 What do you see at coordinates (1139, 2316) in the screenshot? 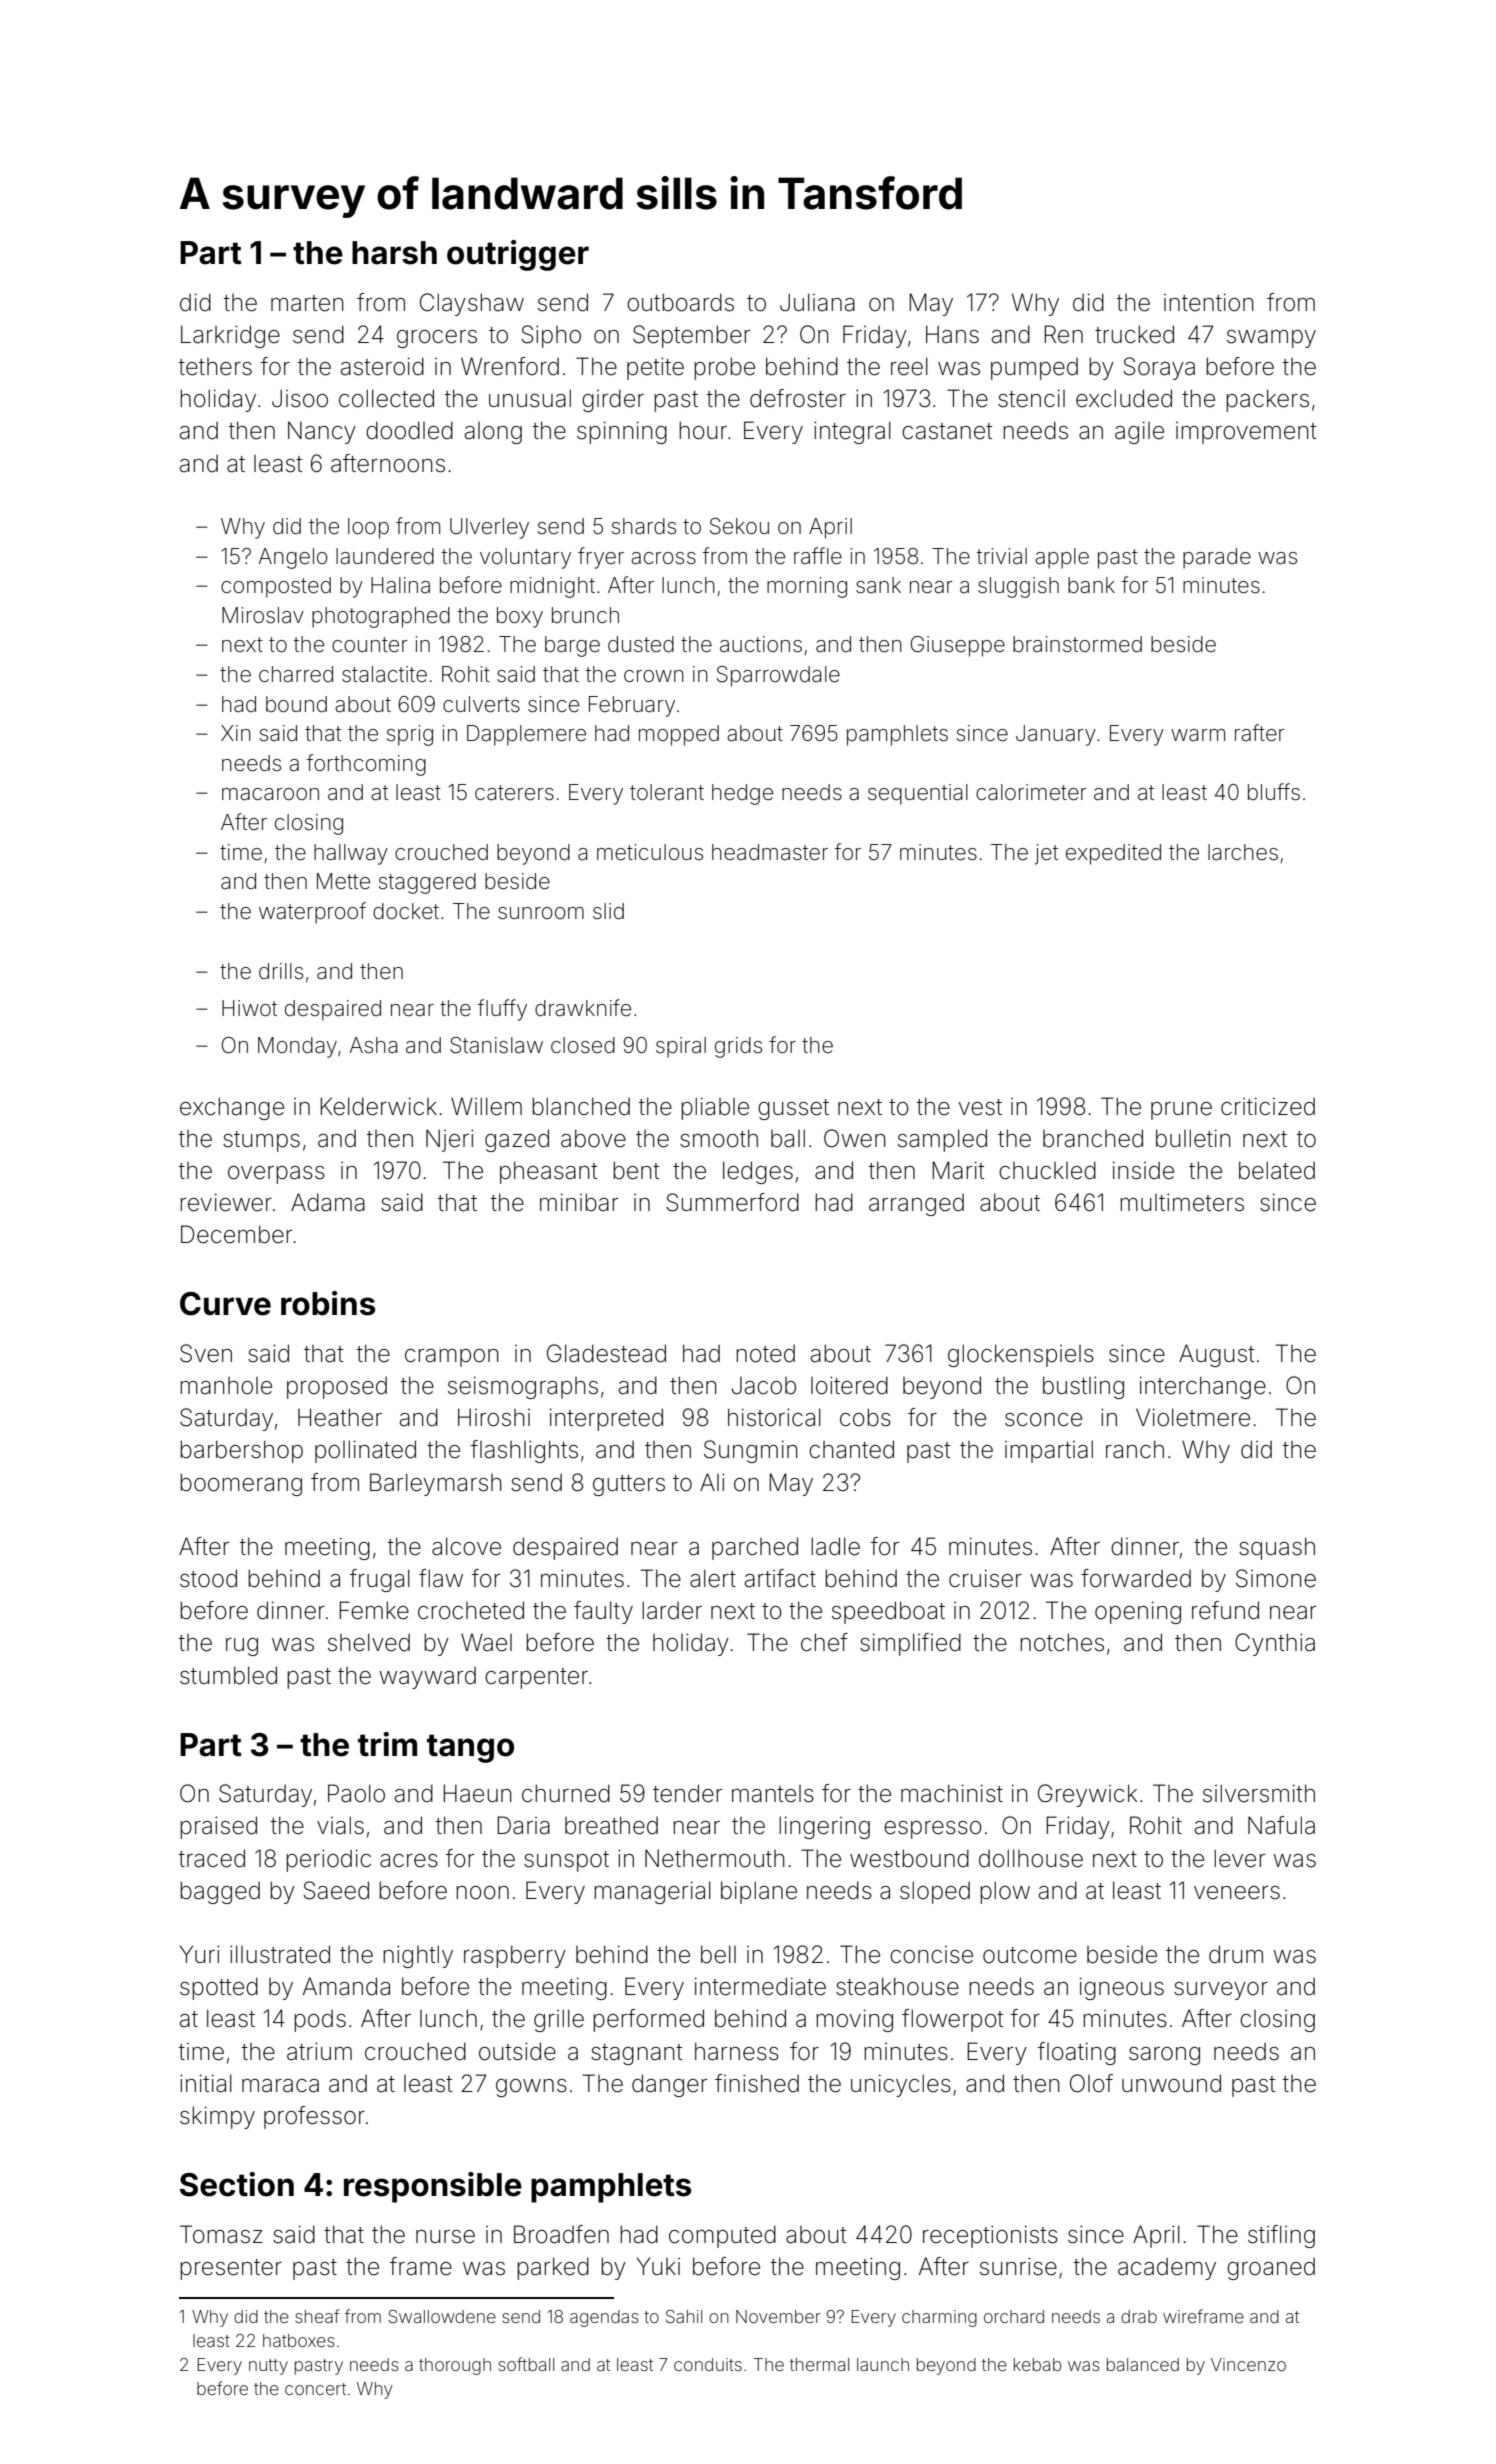
I see `drab` at bounding box center [1139, 2316].
